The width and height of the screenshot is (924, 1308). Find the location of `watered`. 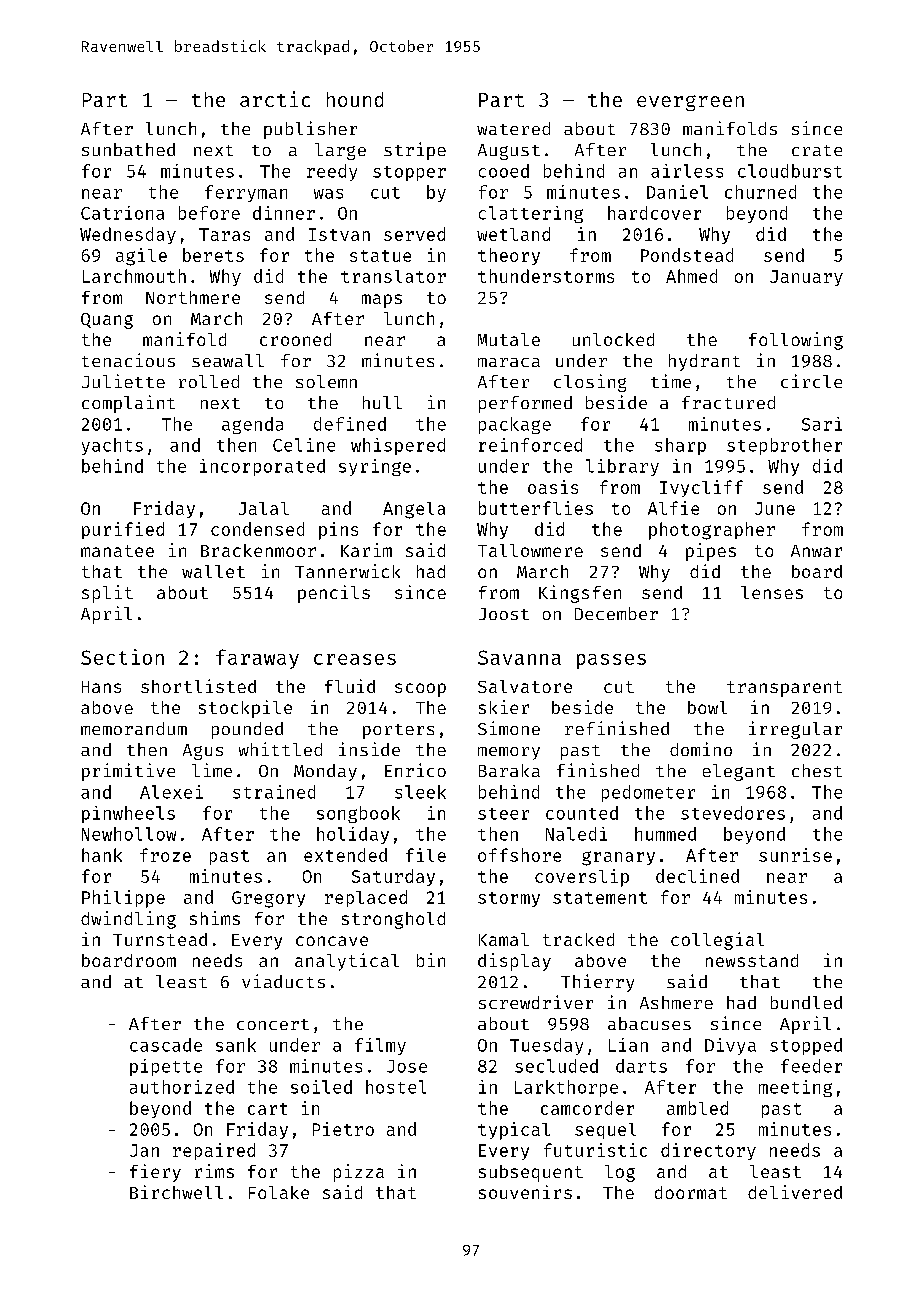

watered is located at coordinates (513, 128).
